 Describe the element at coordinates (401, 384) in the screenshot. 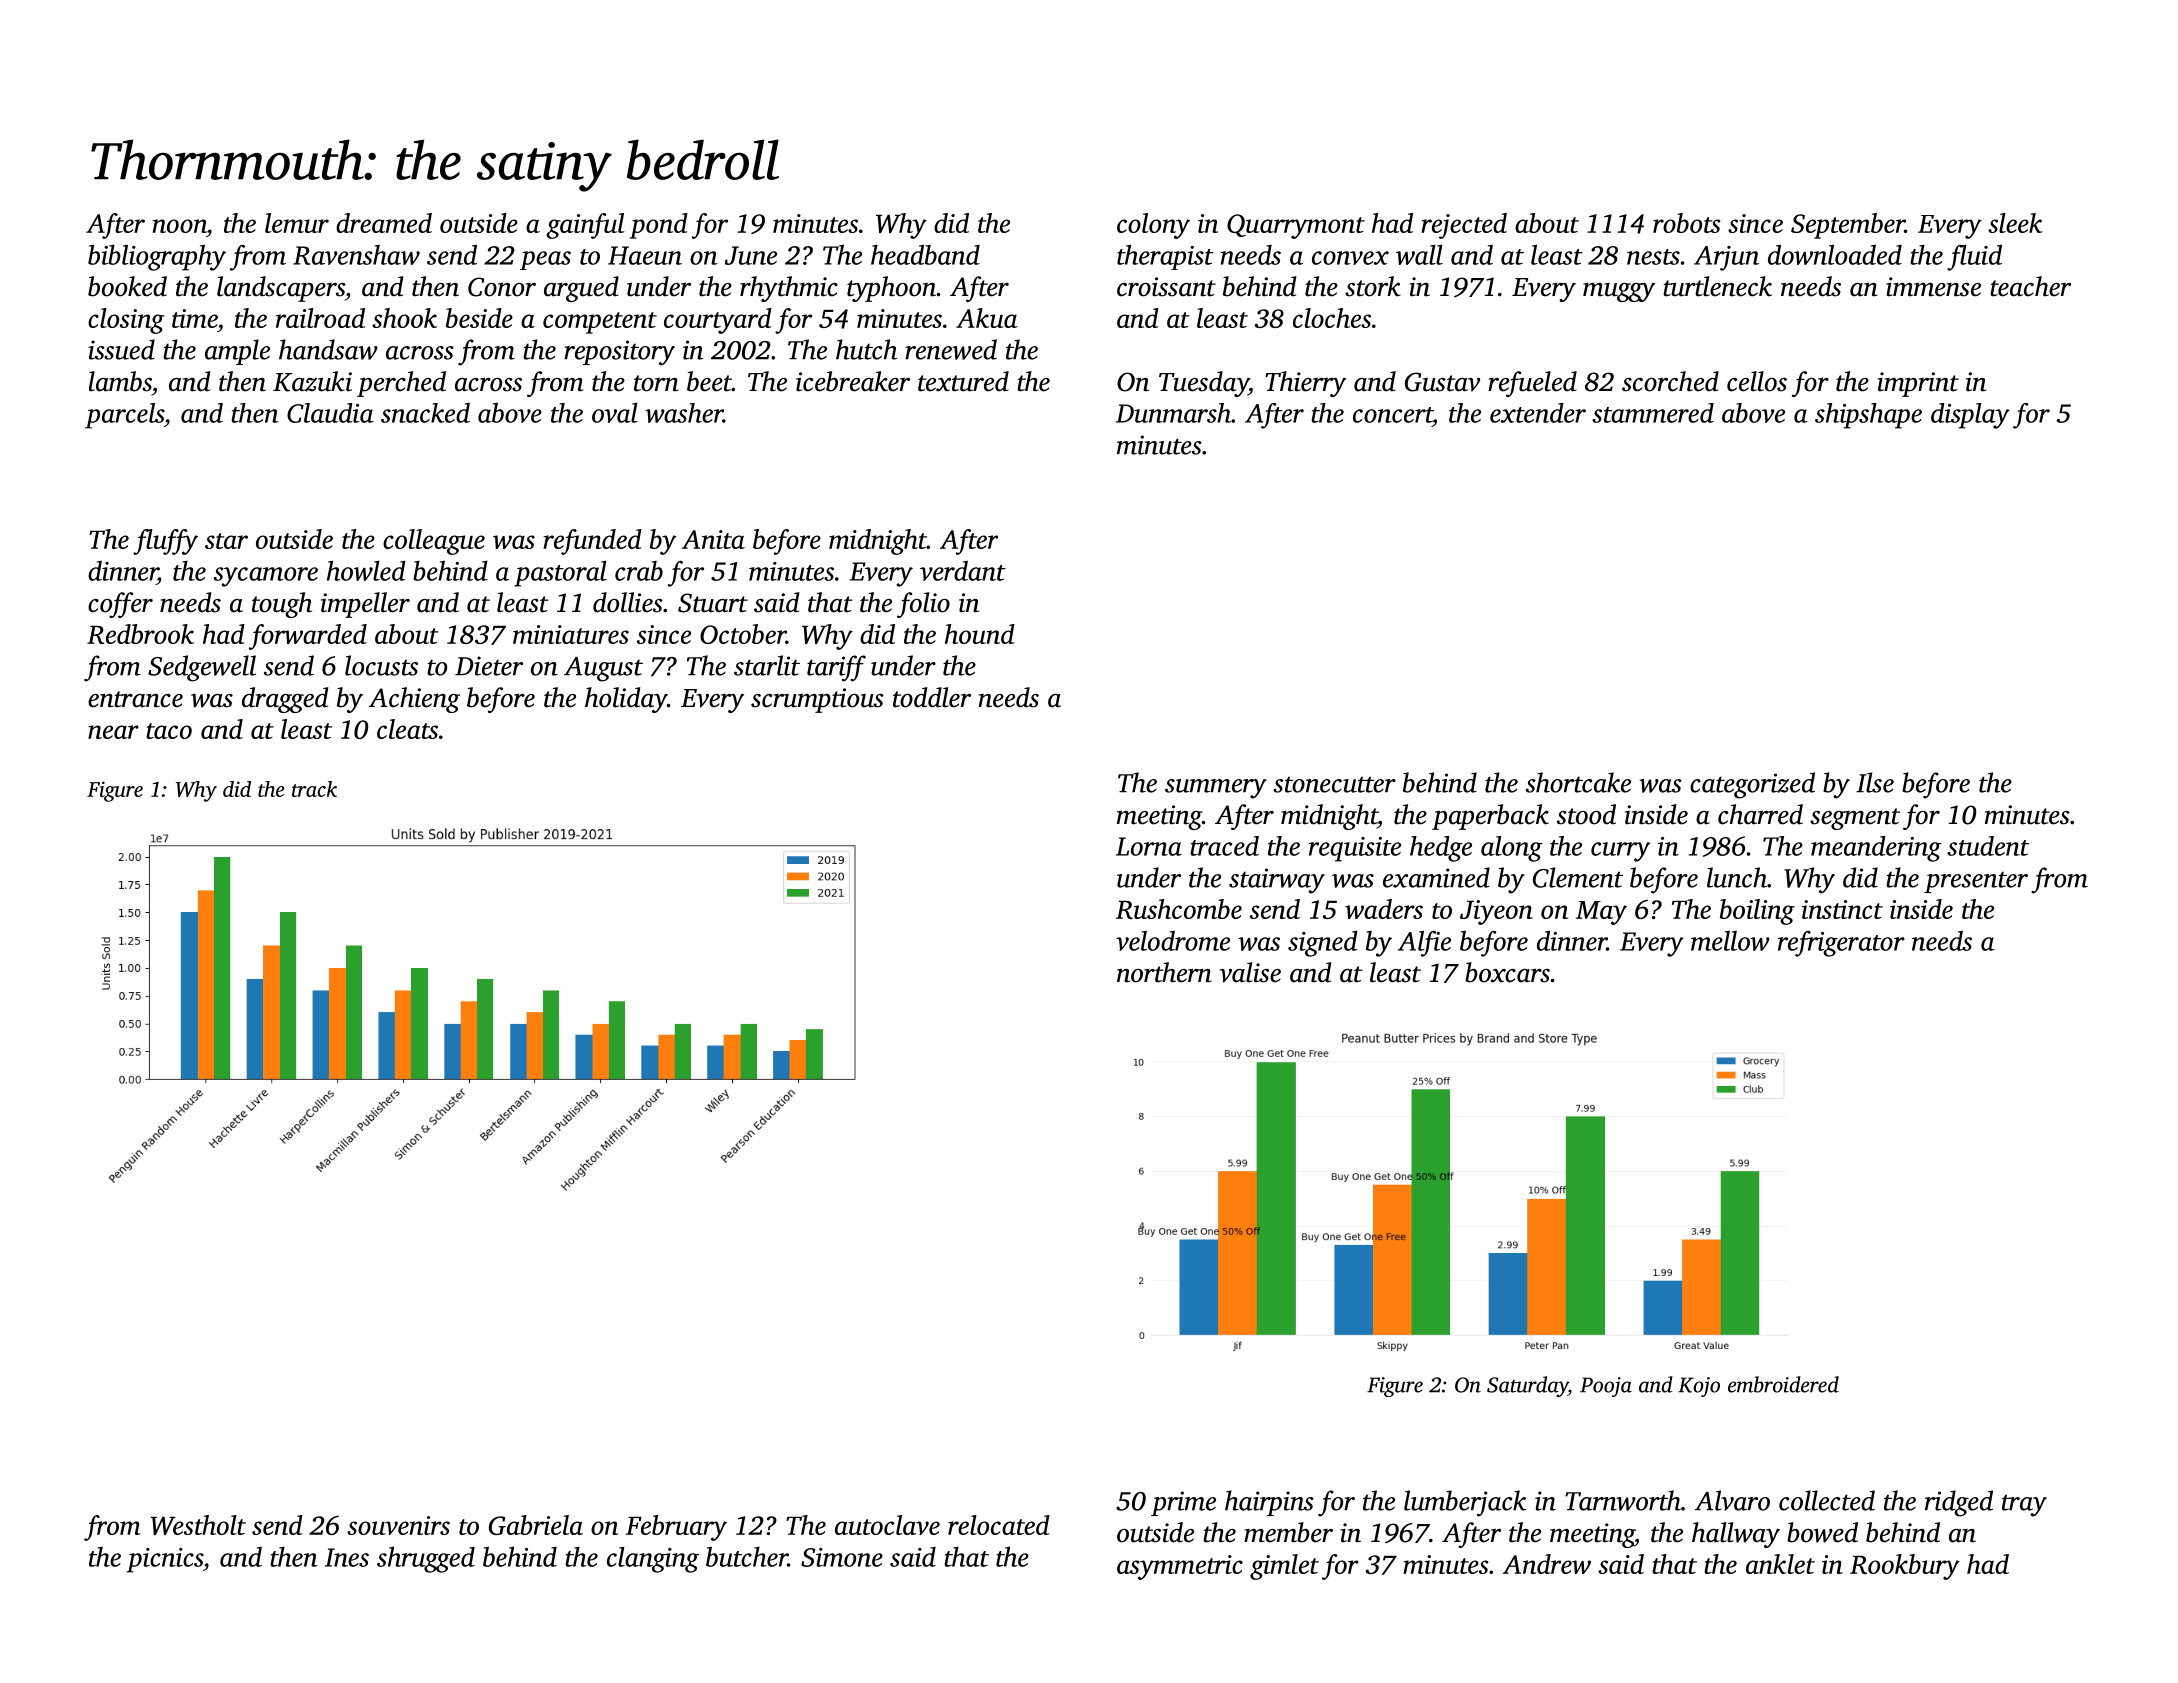

I see `perched` at that location.
